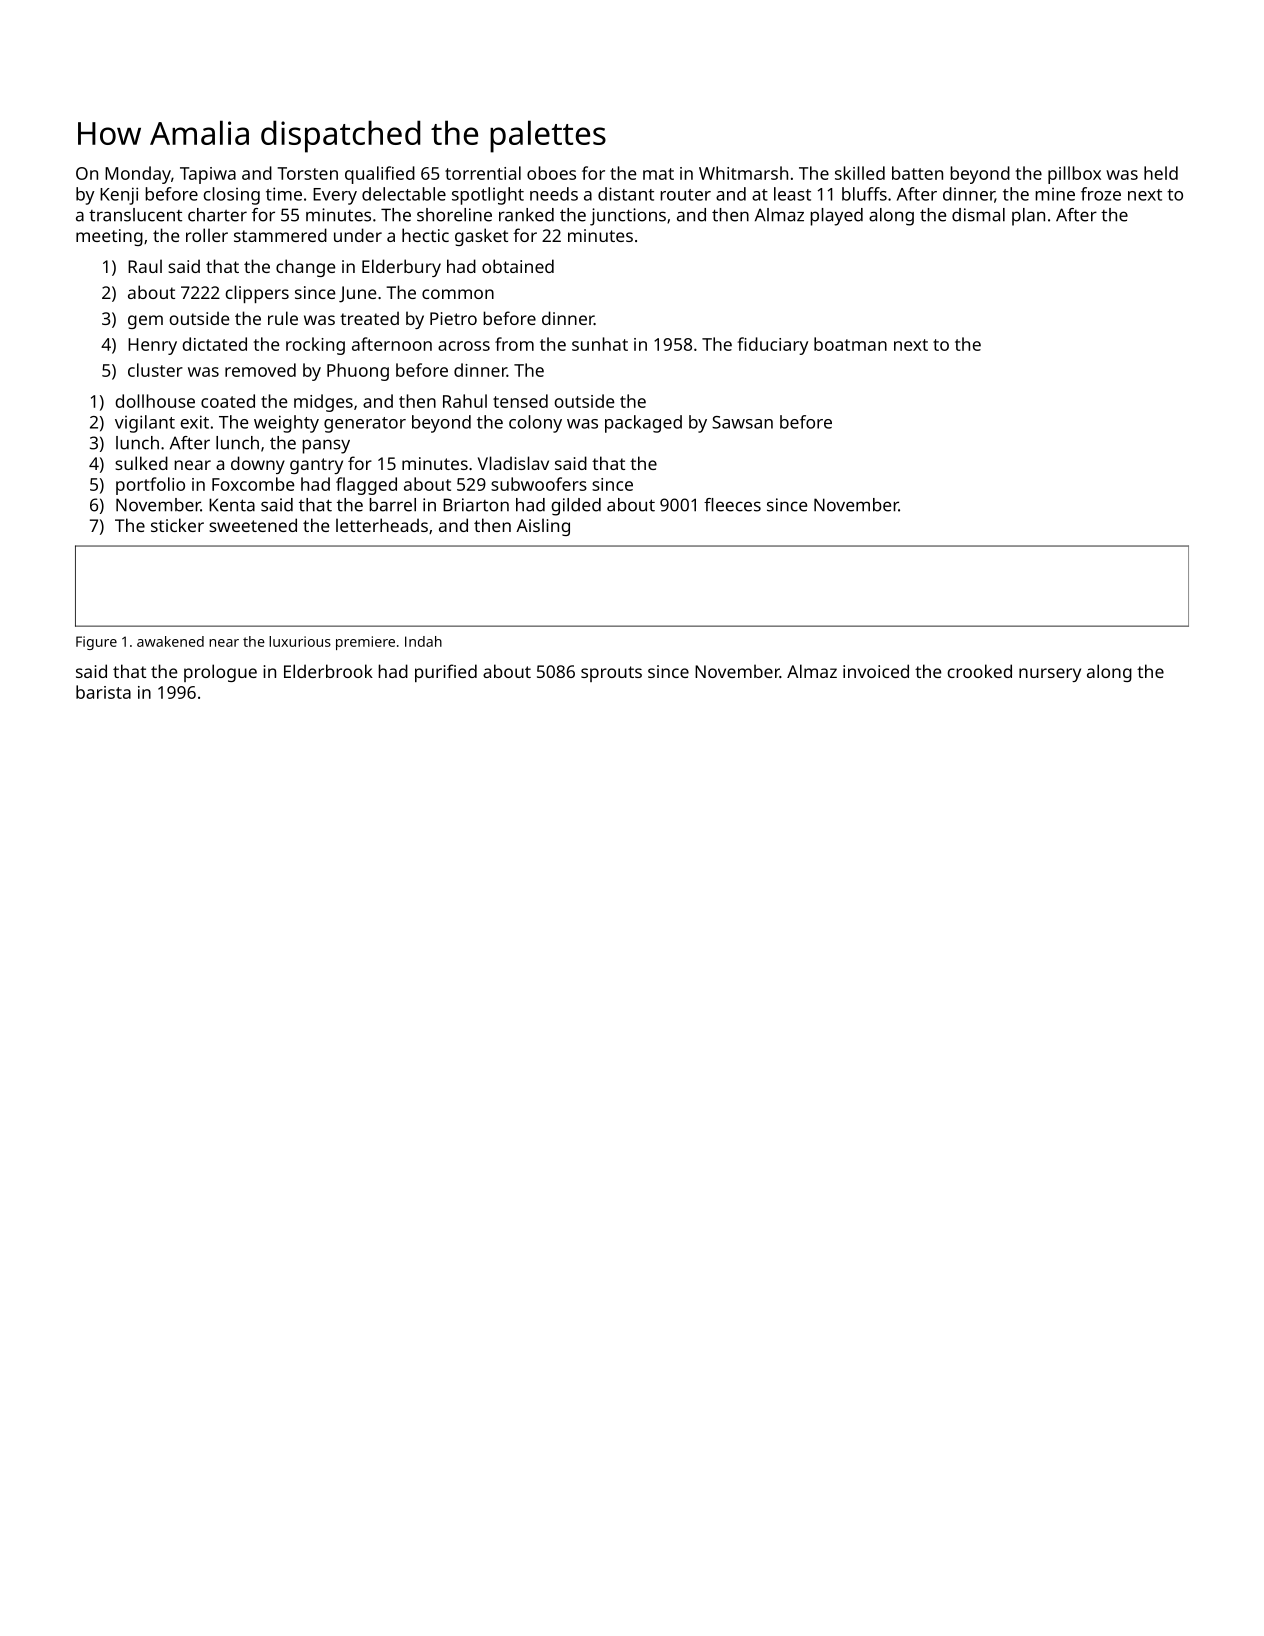 The width and height of the screenshot is (1264, 1636). I want to click on Indah, so click(423, 641).
